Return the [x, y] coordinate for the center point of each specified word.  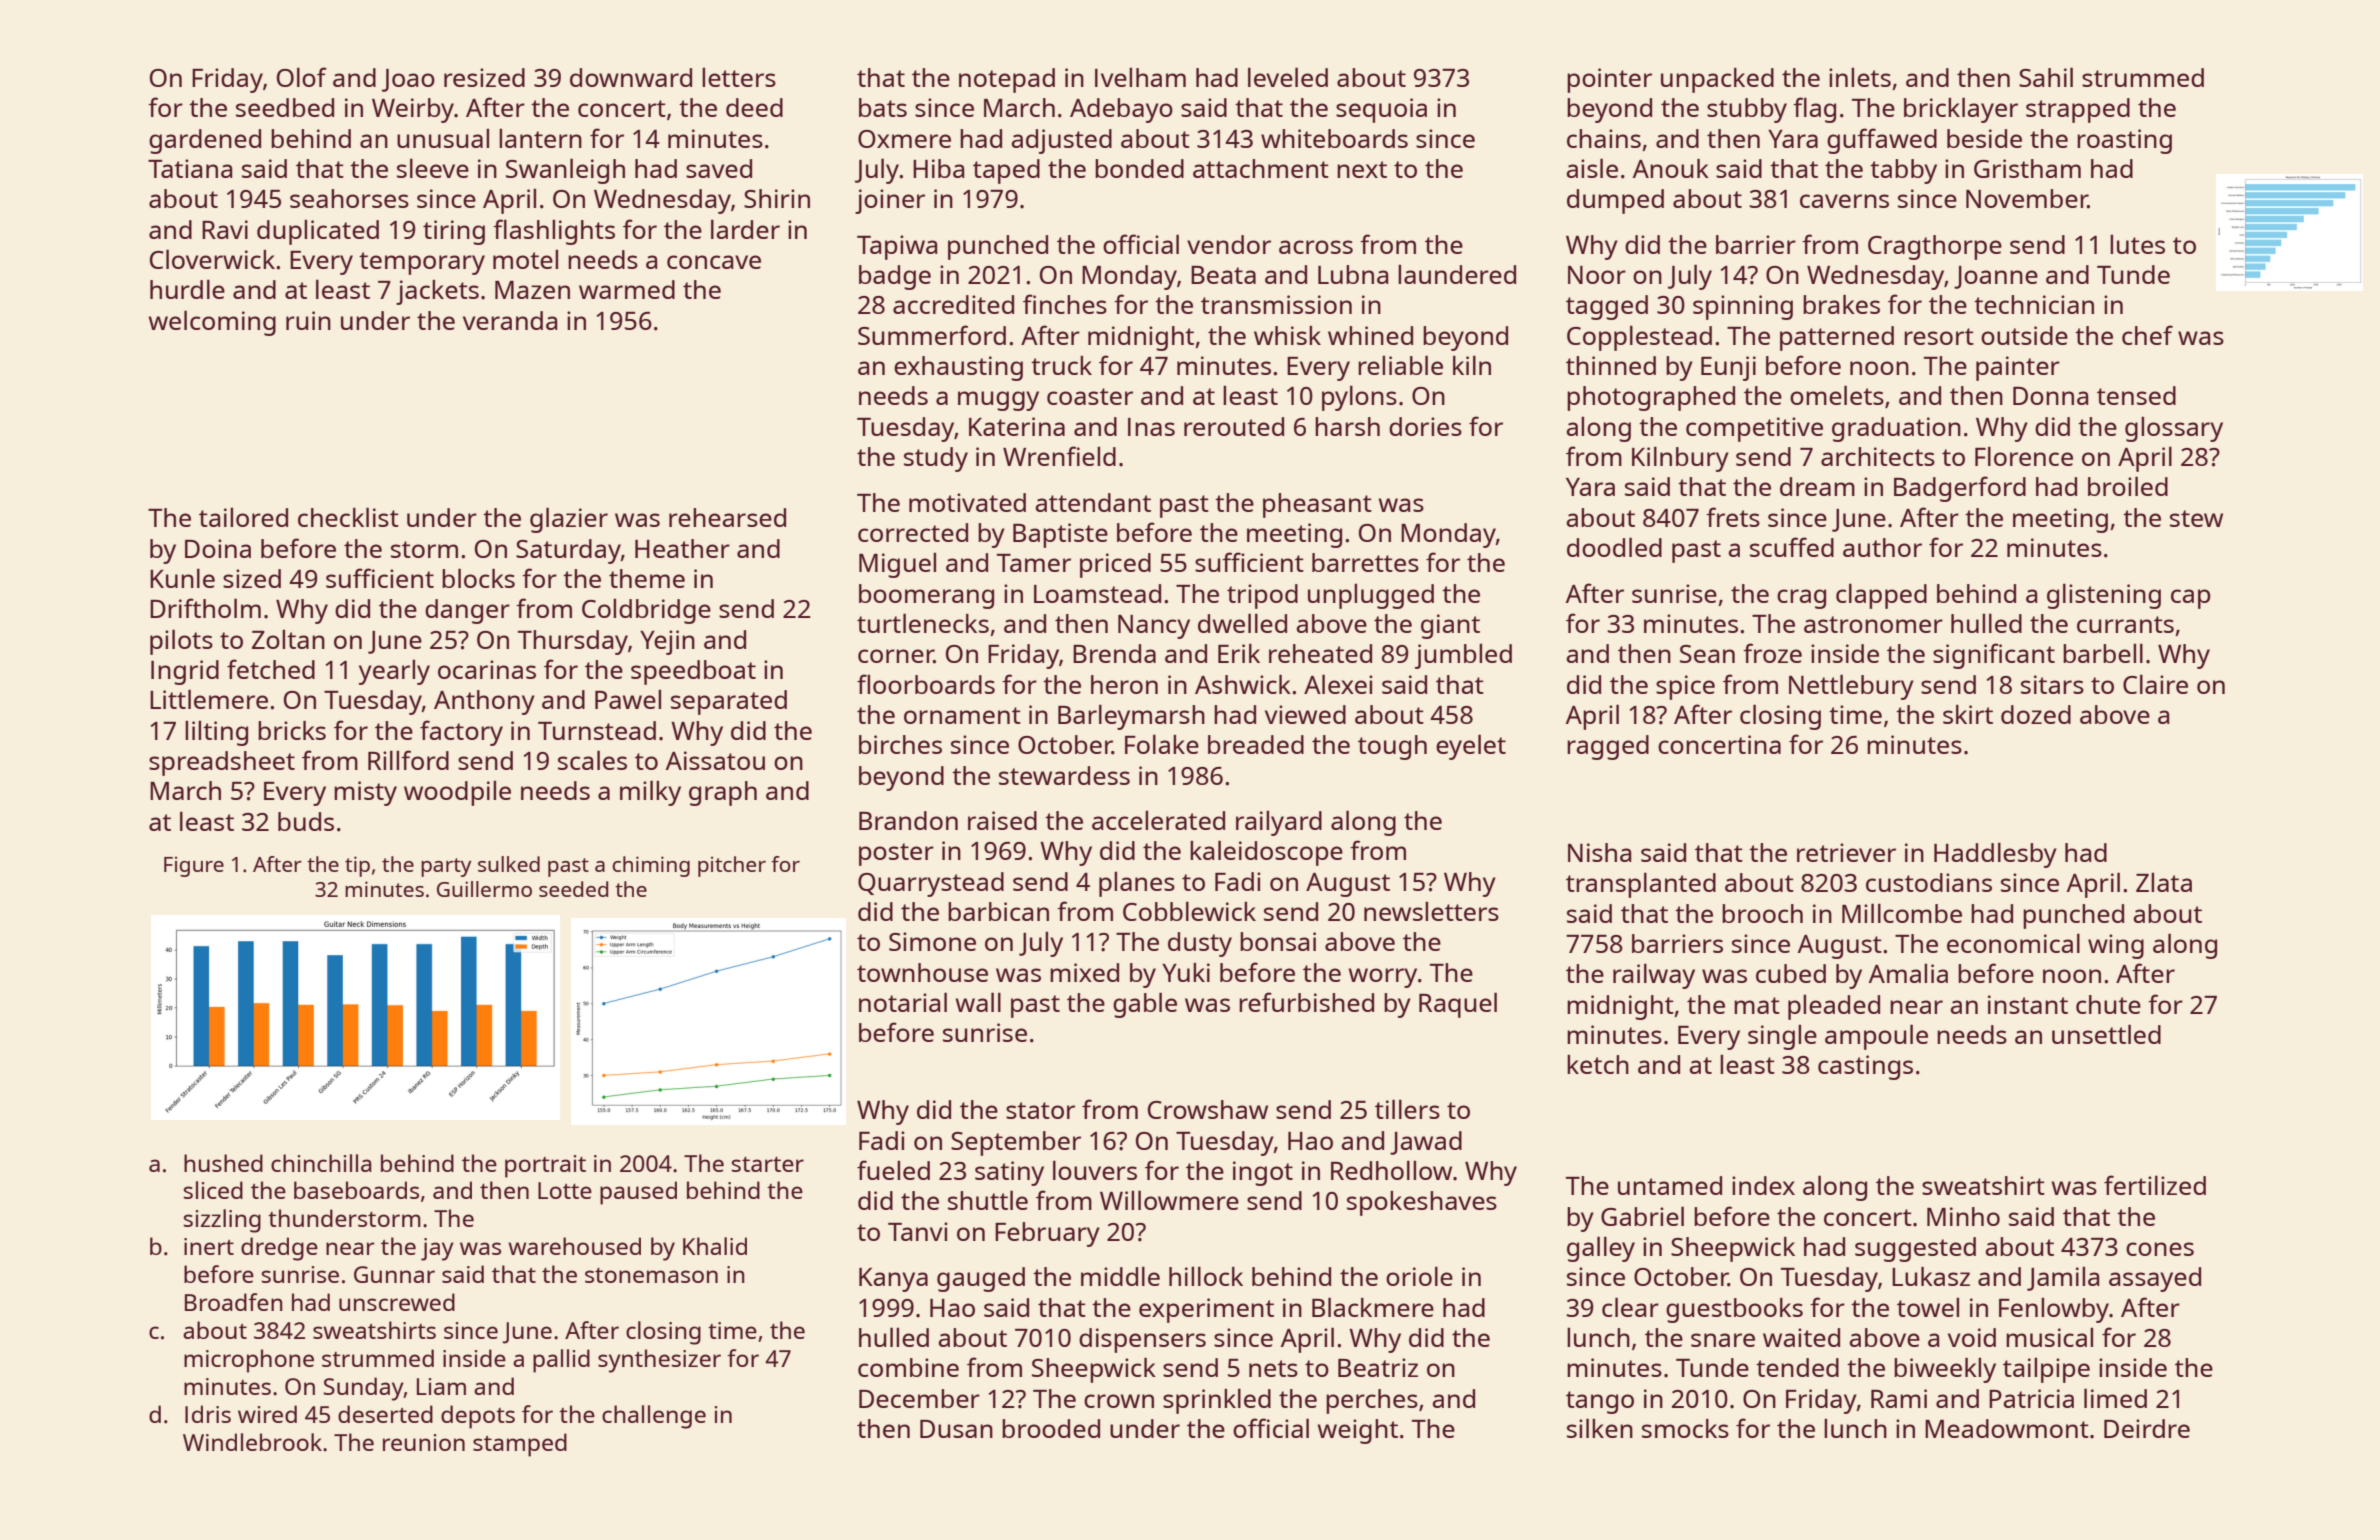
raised [1002, 820]
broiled [2128, 486]
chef [2147, 335]
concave [714, 262]
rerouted [1234, 426]
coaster [1090, 396]
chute [2108, 1004]
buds [306, 821]
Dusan [956, 1429]
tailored [243, 517]
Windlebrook [252, 1442]
